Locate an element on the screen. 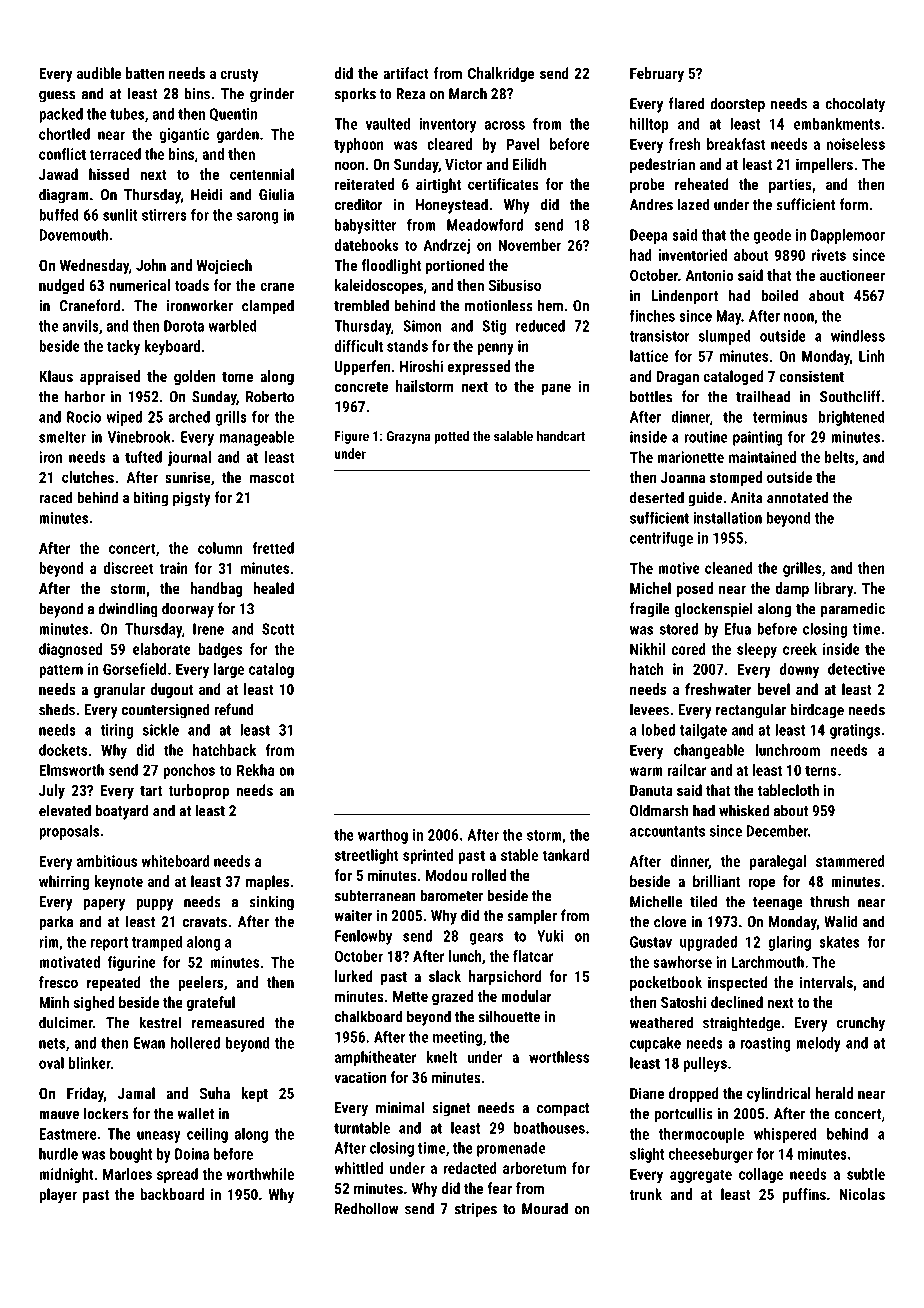 Image resolution: width=924 pixels, height=1308 pixels. inventory is located at coordinates (447, 125).
